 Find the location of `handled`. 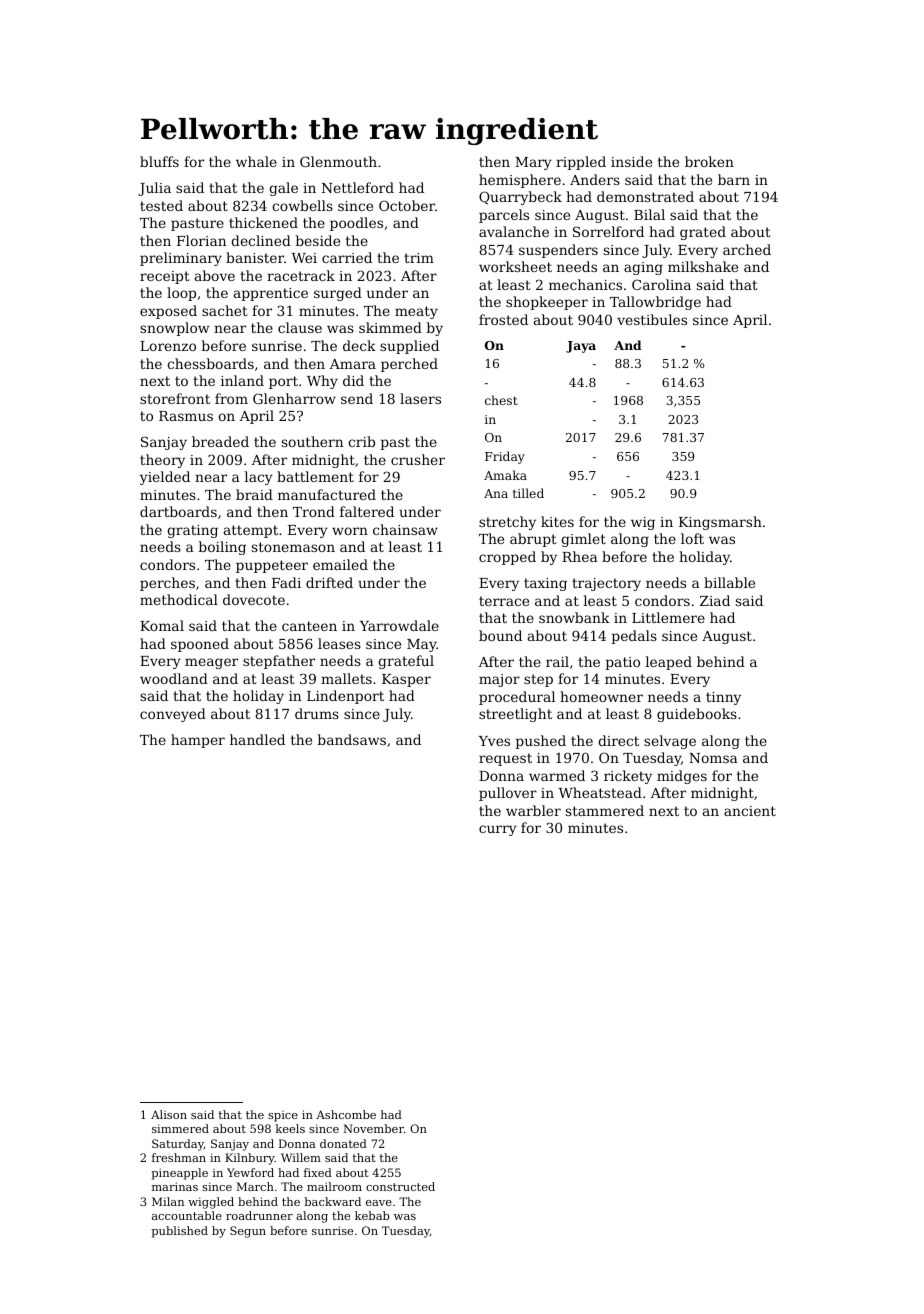

handled is located at coordinates (257, 739).
